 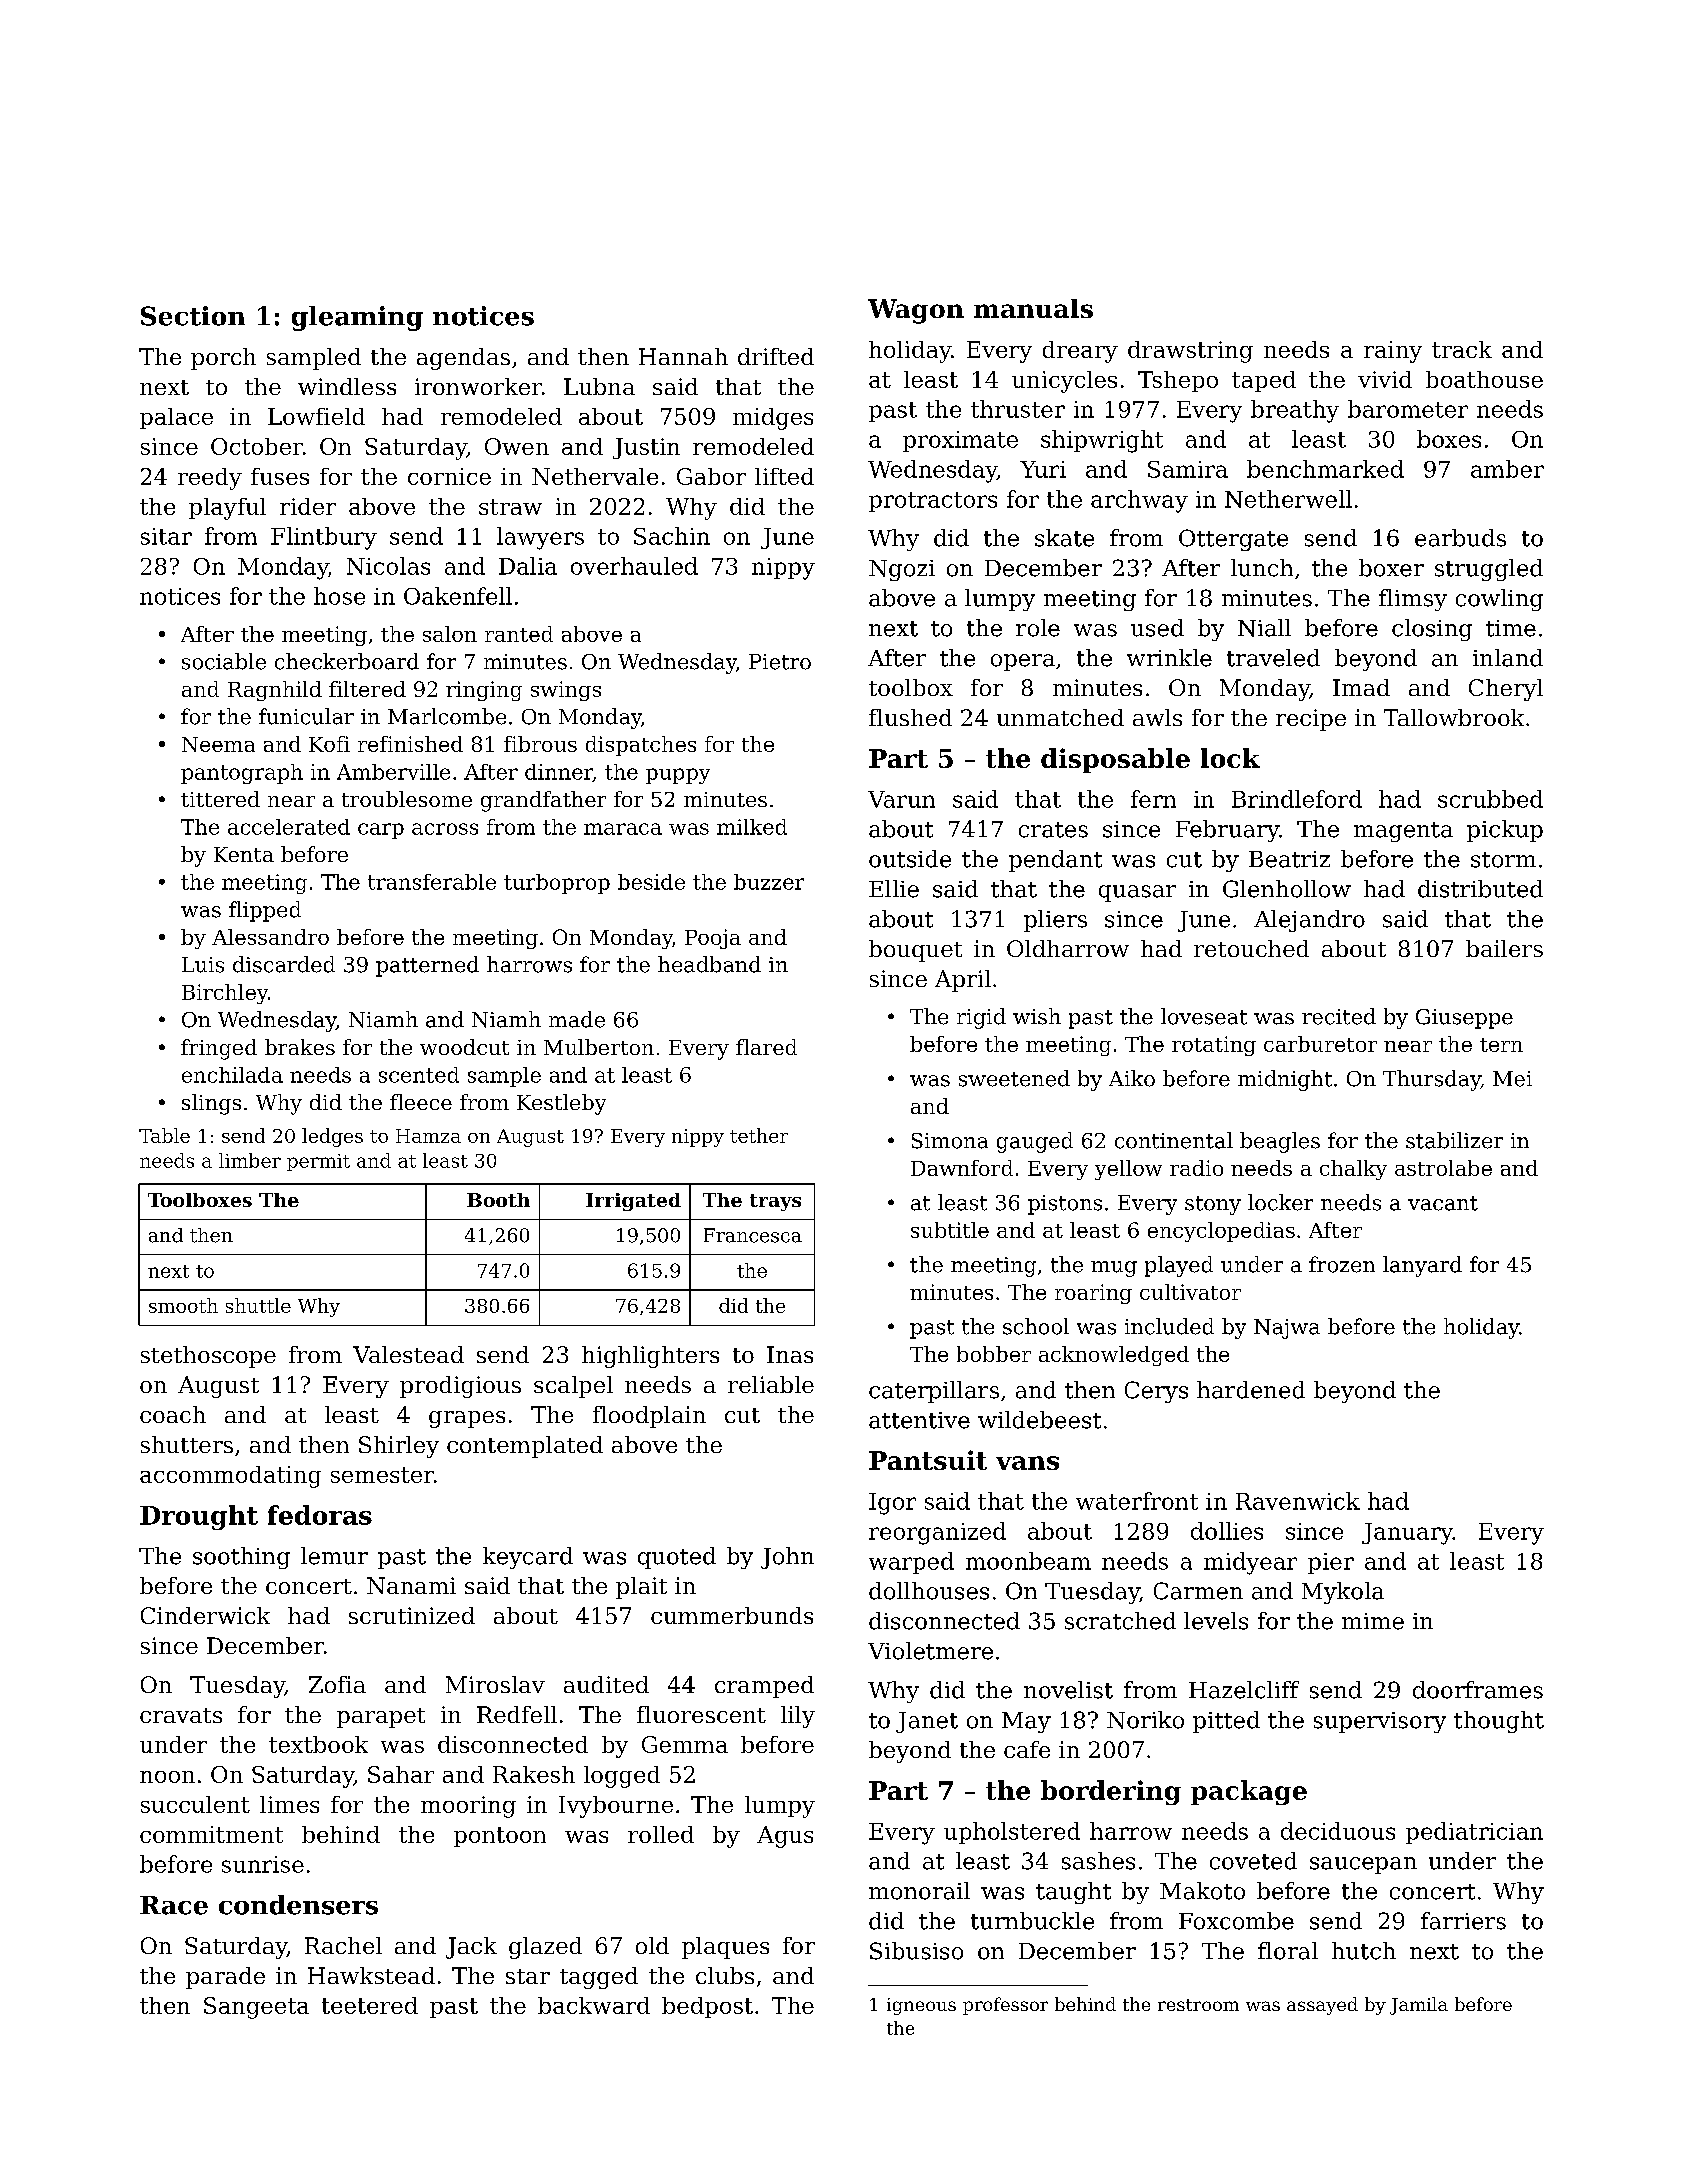 What do you see at coordinates (223, 359) in the screenshot?
I see `porch` at bounding box center [223, 359].
